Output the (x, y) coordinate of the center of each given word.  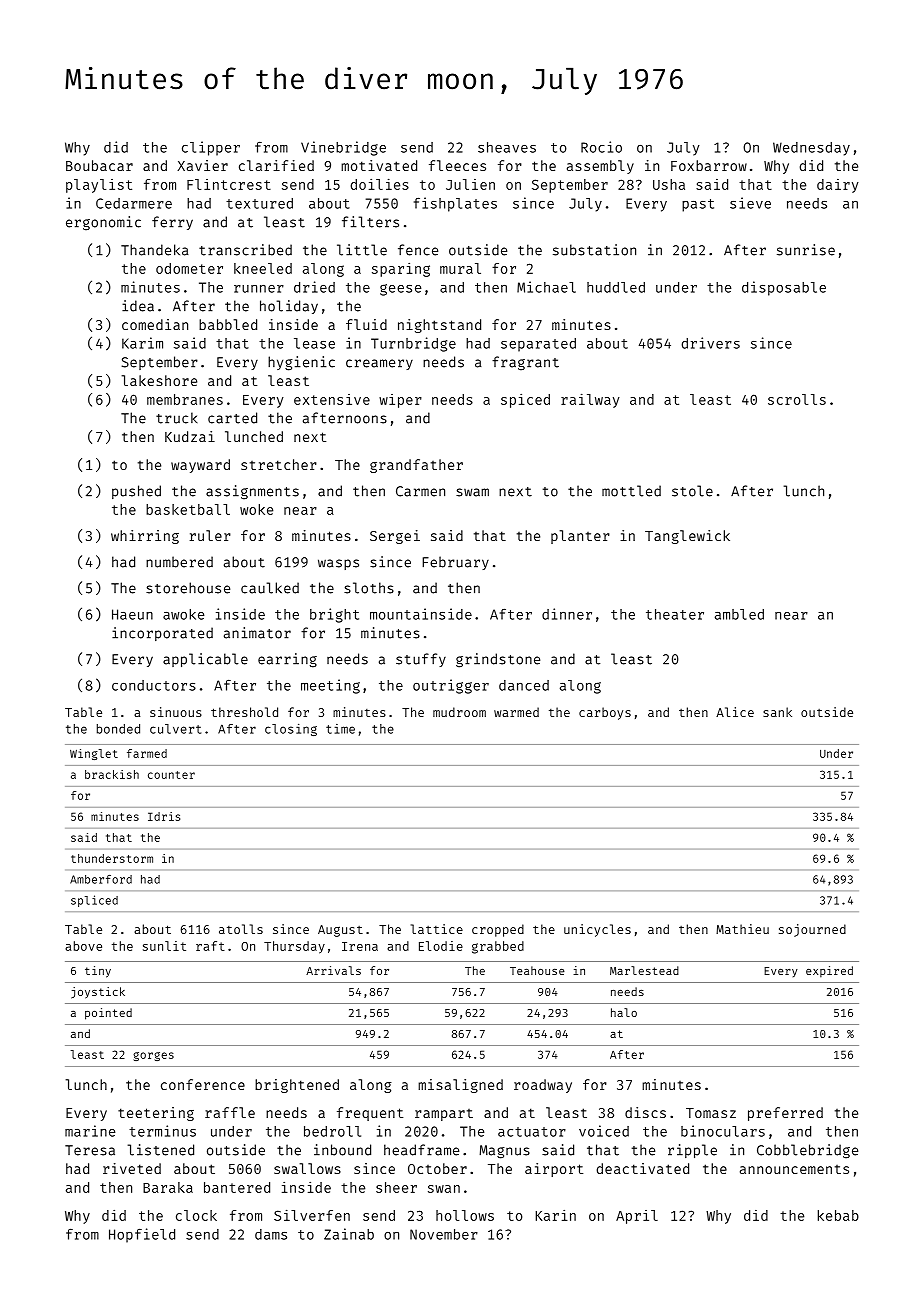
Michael (546, 287)
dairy (838, 186)
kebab (838, 1215)
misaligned (460, 1086)
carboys (605, 713)
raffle (230, 1112)
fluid (366, 324)
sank (777, 712)
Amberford (101, 879)
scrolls (797, 399)
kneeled (263, 268)
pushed (136, 492)
